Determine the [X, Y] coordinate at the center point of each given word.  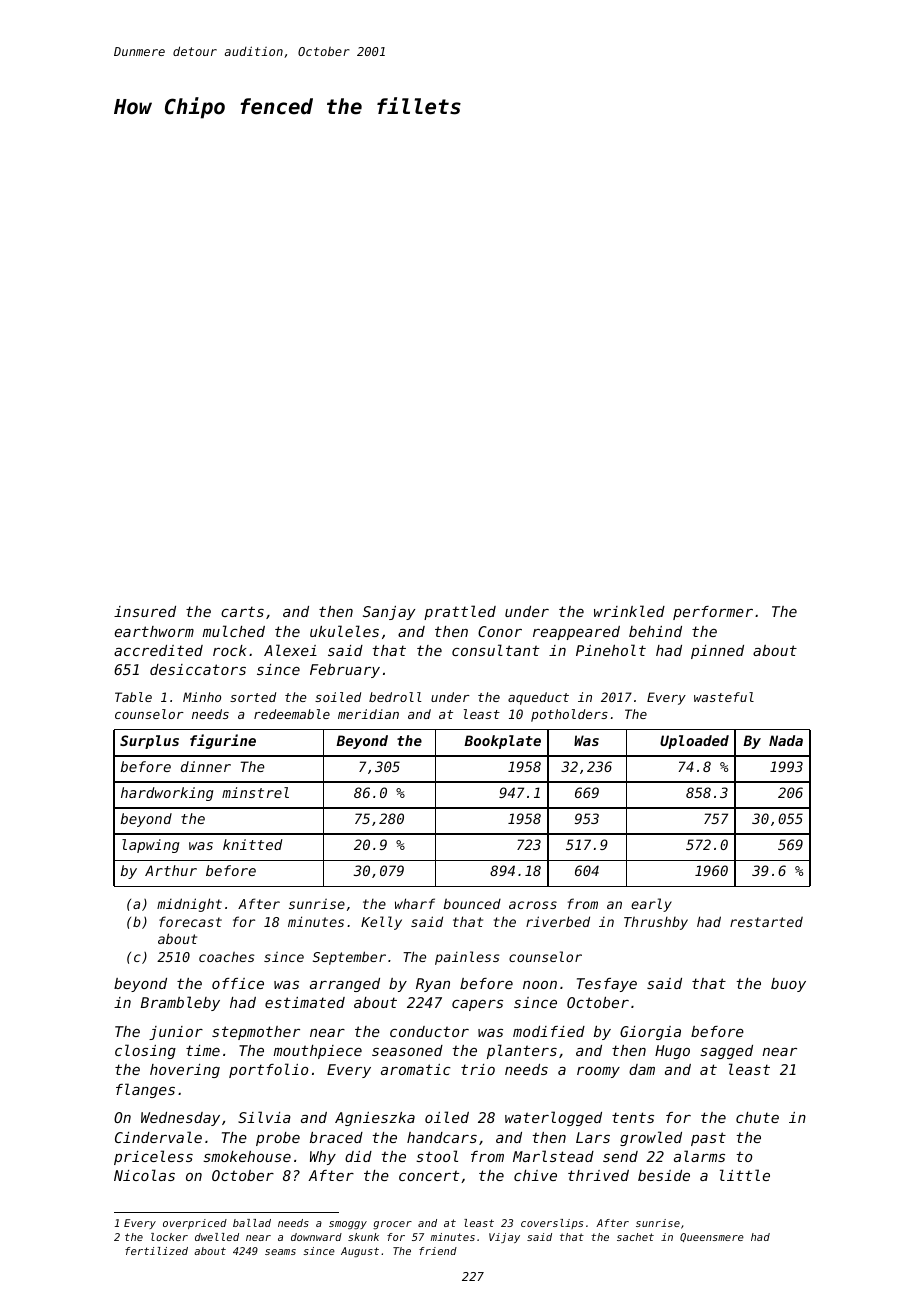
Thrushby [656, 923]
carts [242, 611]
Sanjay [389, 613]
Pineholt [611, 650]
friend [438, 1251]
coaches [226, 957]
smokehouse [247, 1156]
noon [540, 985]
